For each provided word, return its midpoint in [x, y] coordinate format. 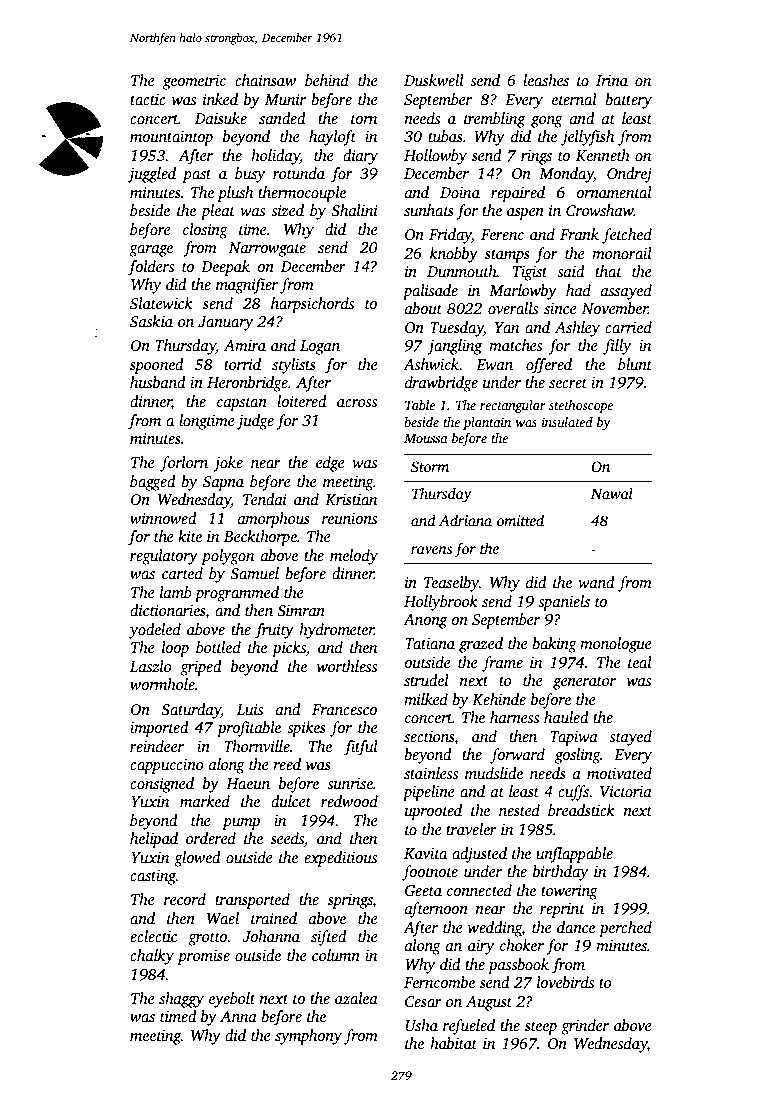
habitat [453, 1043]
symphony [308, 1037]
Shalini [354, 210]
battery [628, 101]
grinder [585, 1027]
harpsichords [312, 305]
